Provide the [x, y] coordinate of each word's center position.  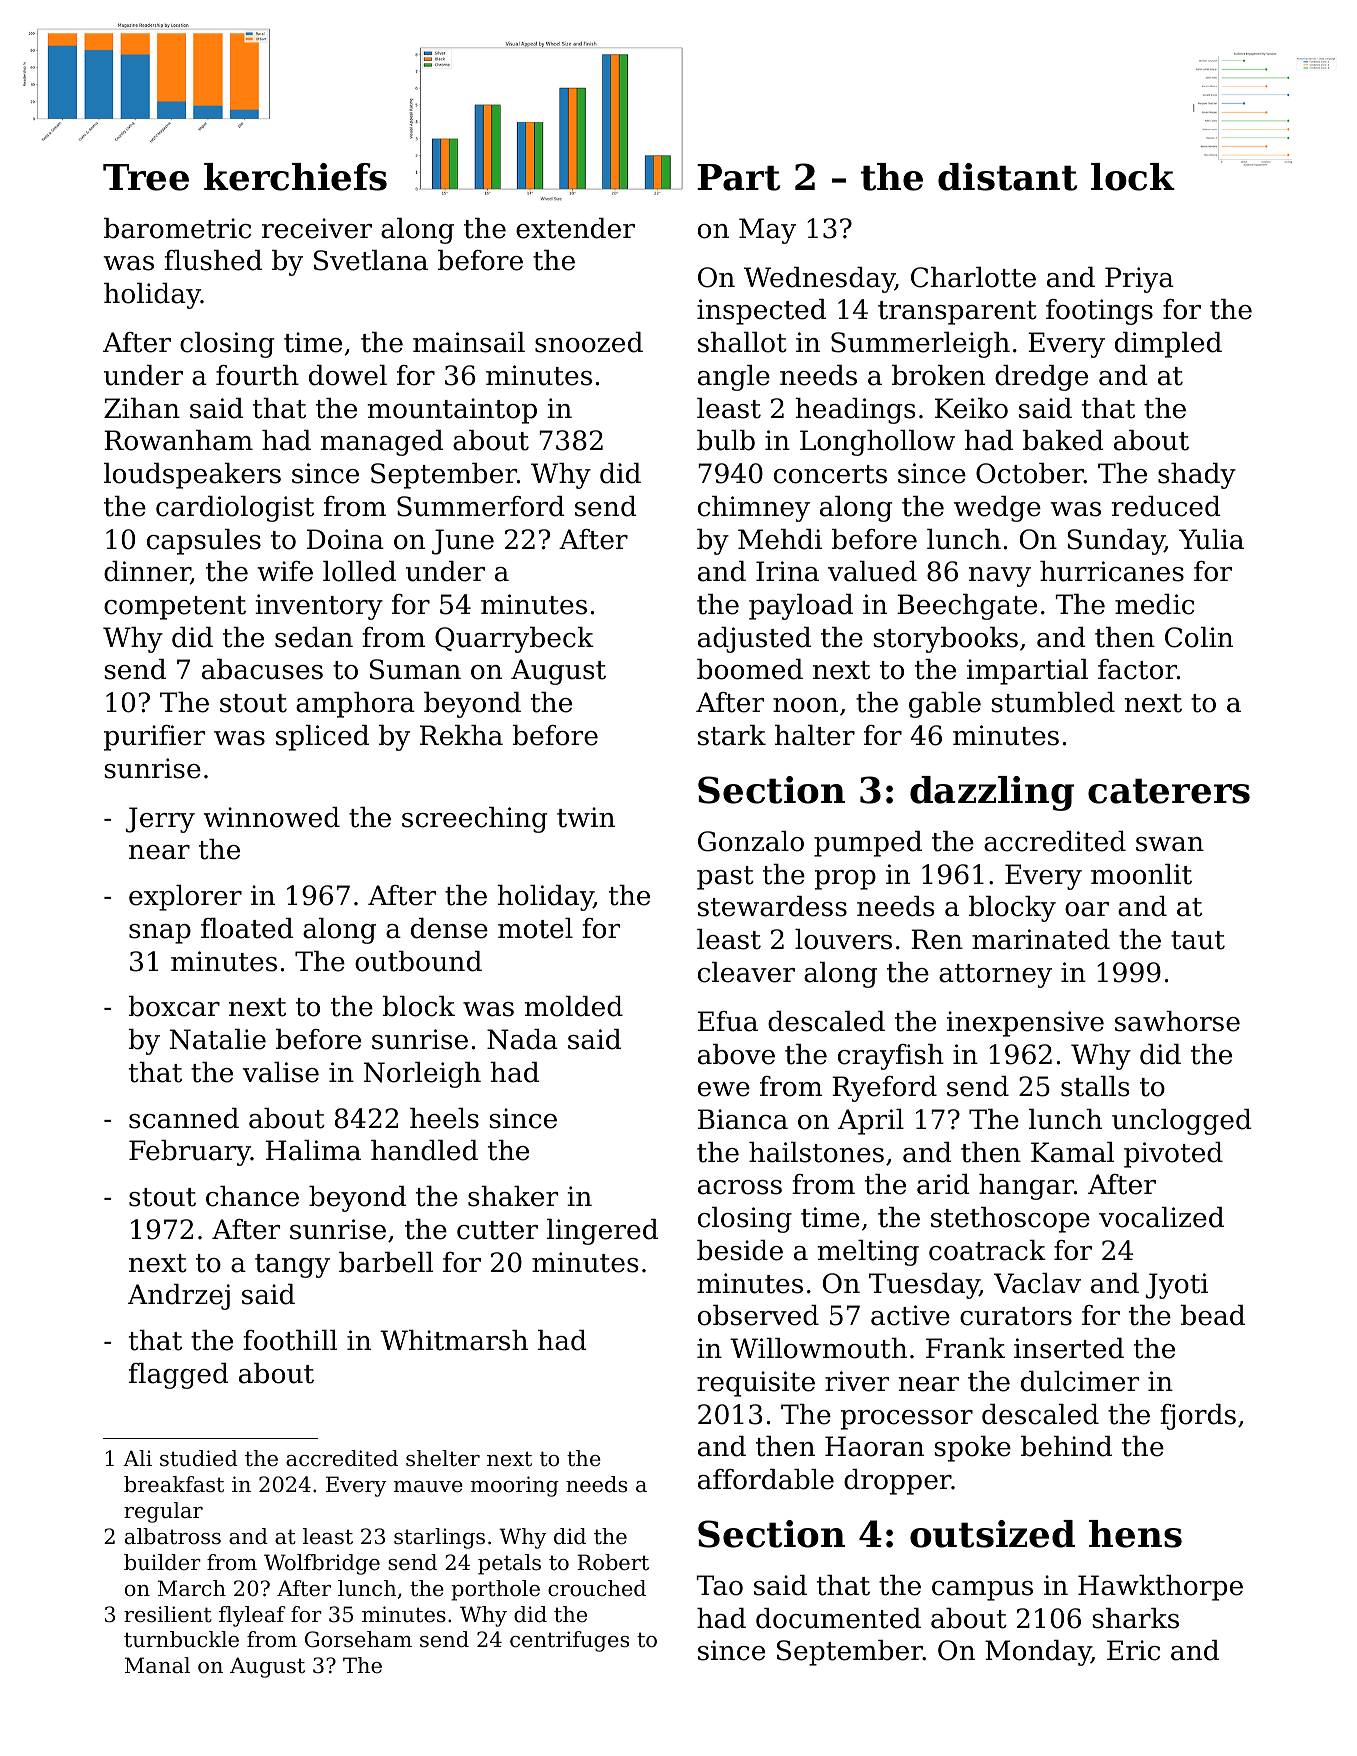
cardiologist [235, 509]
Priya [1139, 280]
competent [175, 608]
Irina [787, 571]
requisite [756, 1384]
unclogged [1182, 1122]
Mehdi [780, 539]
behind [1066, 1446]
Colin [1199, 637]
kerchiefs [295, 177]
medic [1154, 604]
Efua [728, 1021]
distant [1007, 177]
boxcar [174, 1006]
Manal [157, 1665]
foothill [290, 1340]
